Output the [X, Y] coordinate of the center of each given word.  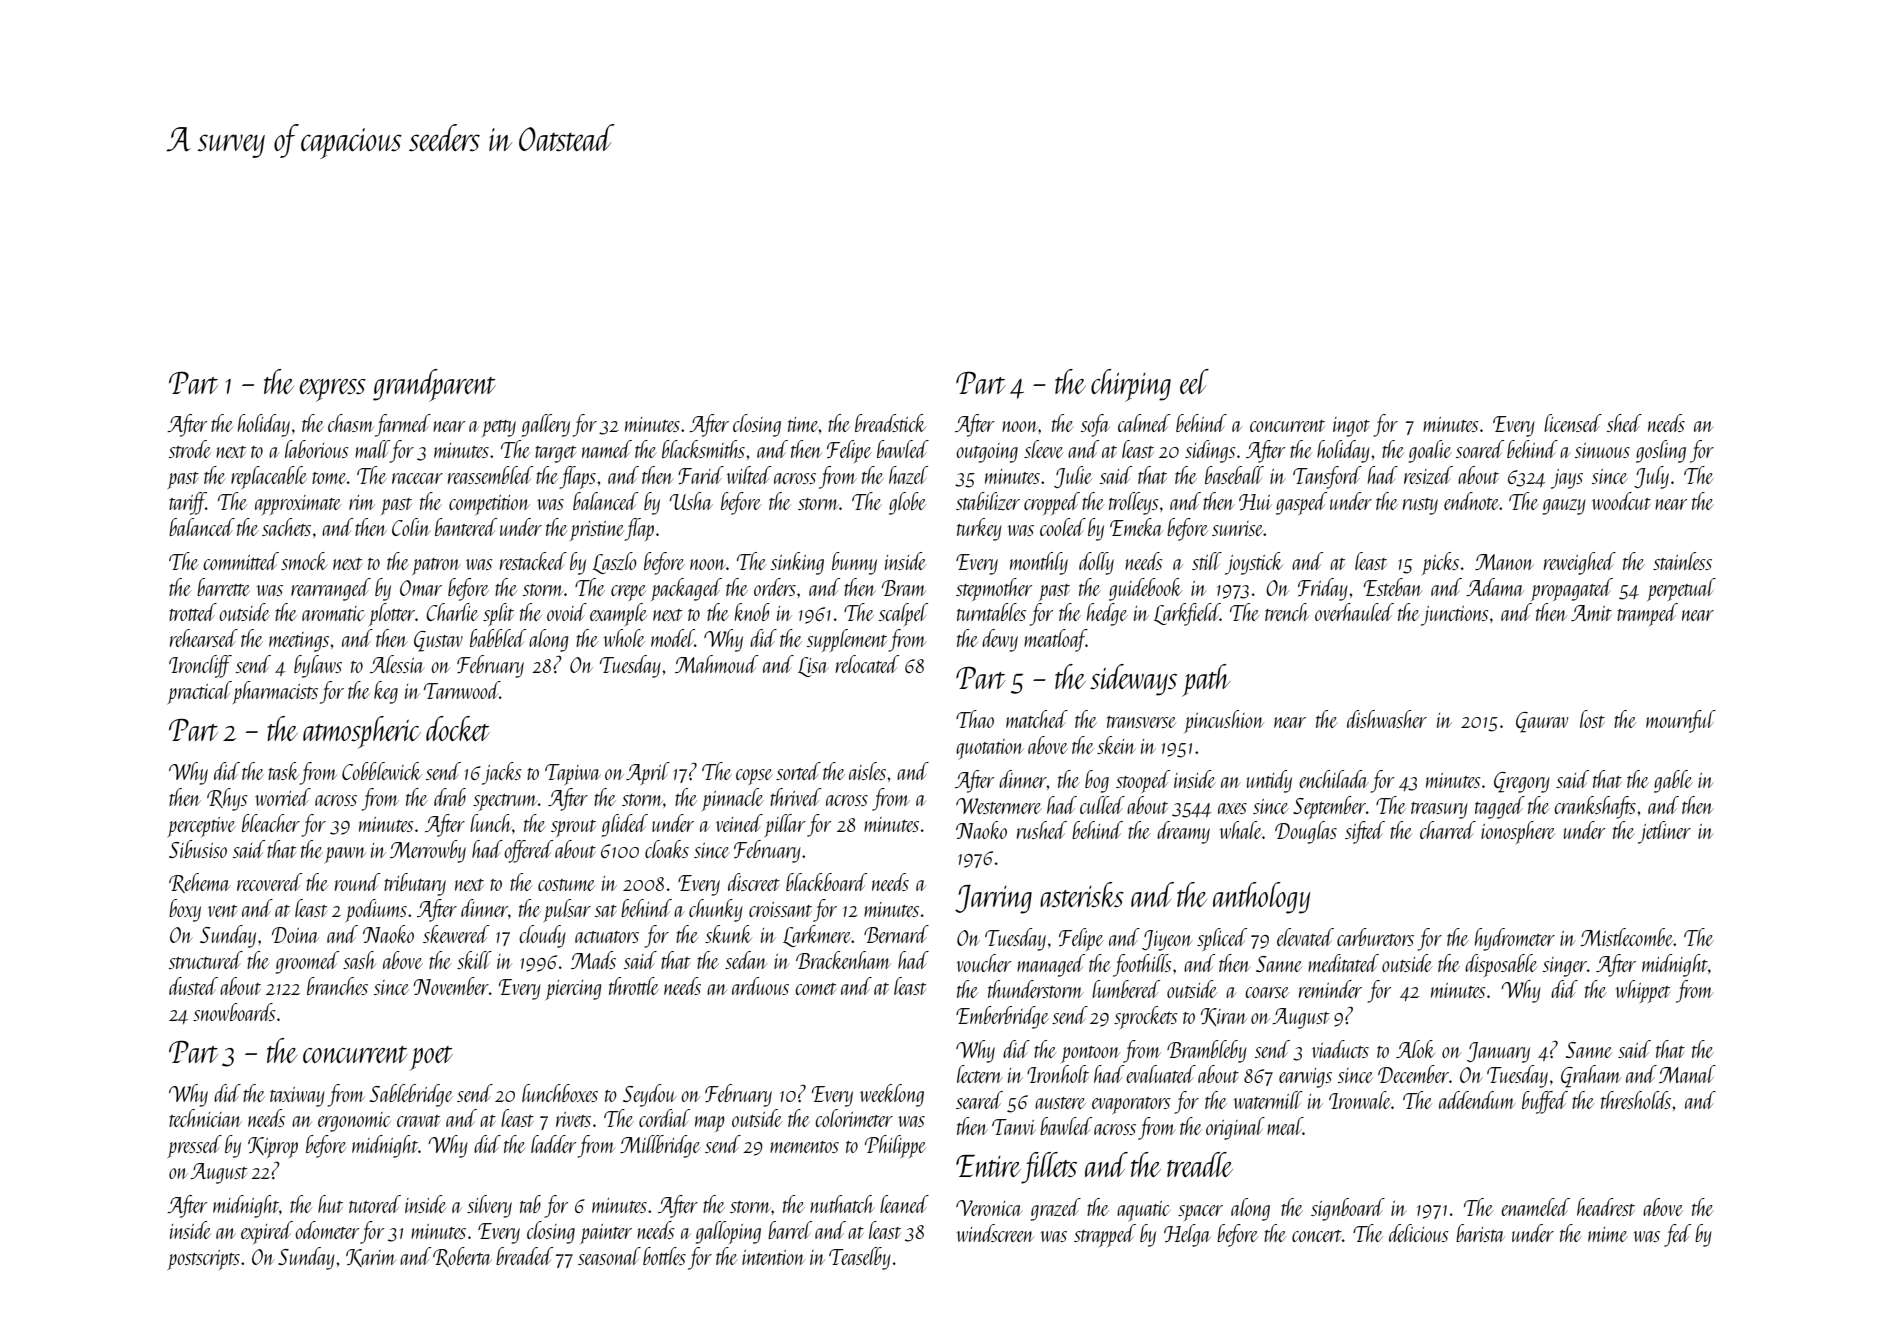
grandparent [434, 385]
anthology [1262, 898]
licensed [1573, 423]
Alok [1416, 1049]
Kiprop [273, 1147]
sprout [573, 828]
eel [1194, 381]
